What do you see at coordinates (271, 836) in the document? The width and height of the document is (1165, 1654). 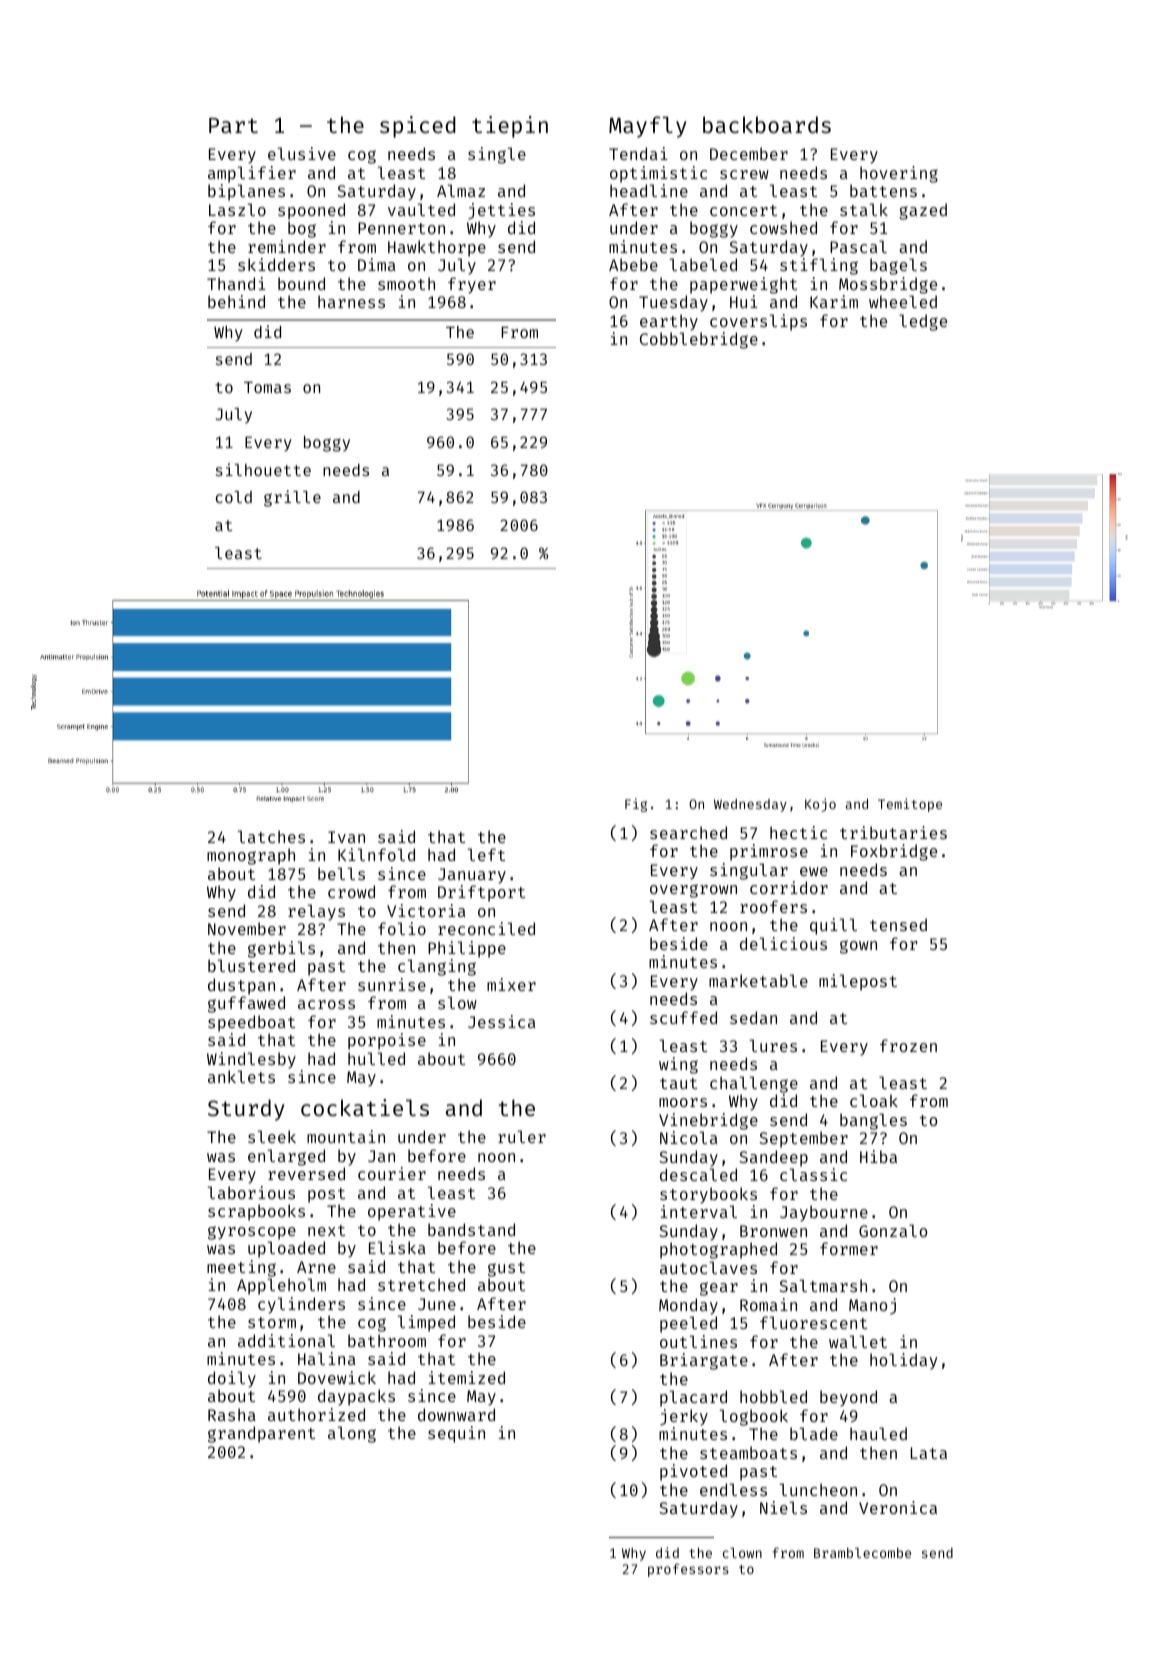 I see `latches` at bounding box center [271, 836].
